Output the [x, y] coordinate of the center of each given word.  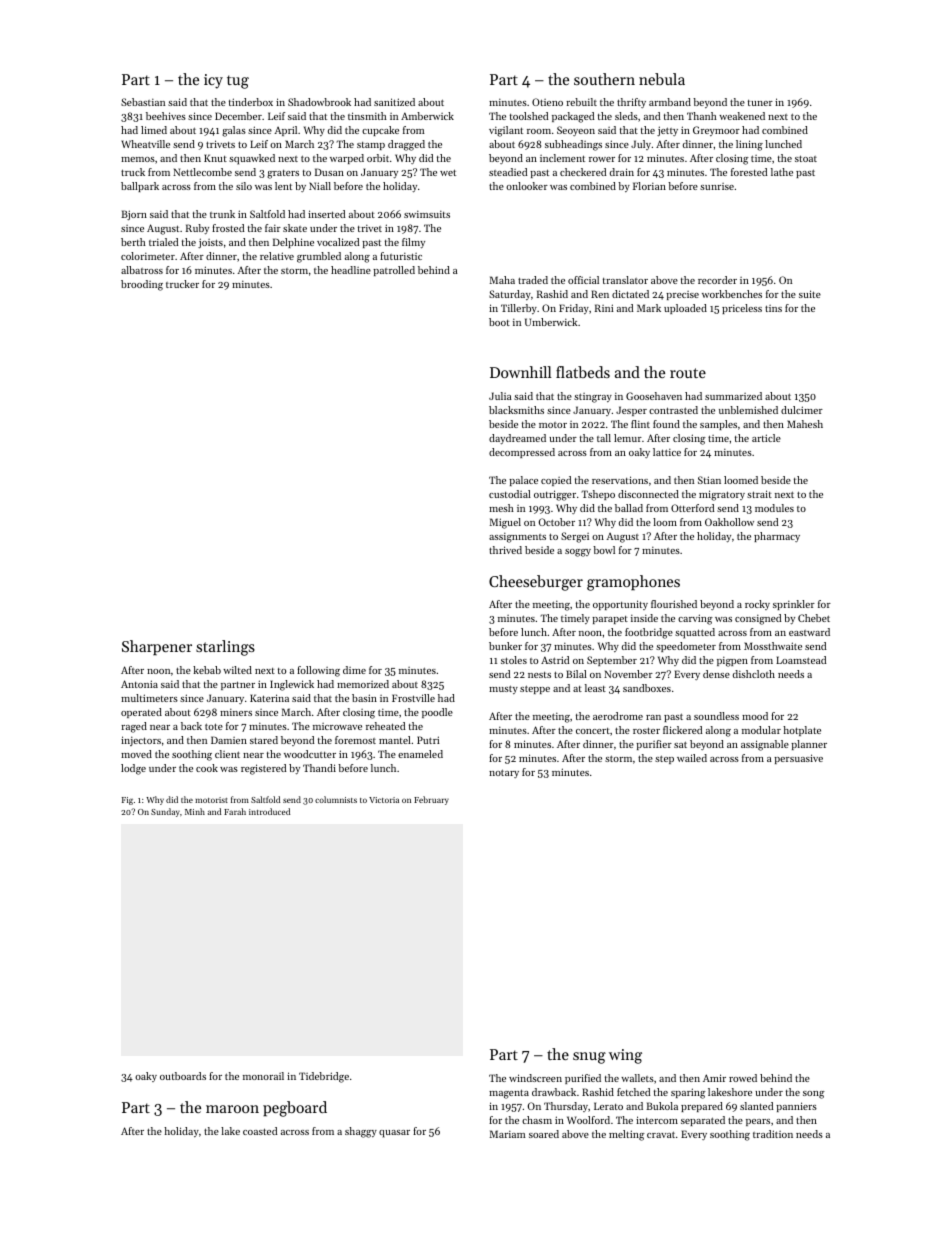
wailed [692, 758]
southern [604, 79]
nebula [662, 79]
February [431, 800]
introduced [269, 811]
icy [213, 81]
